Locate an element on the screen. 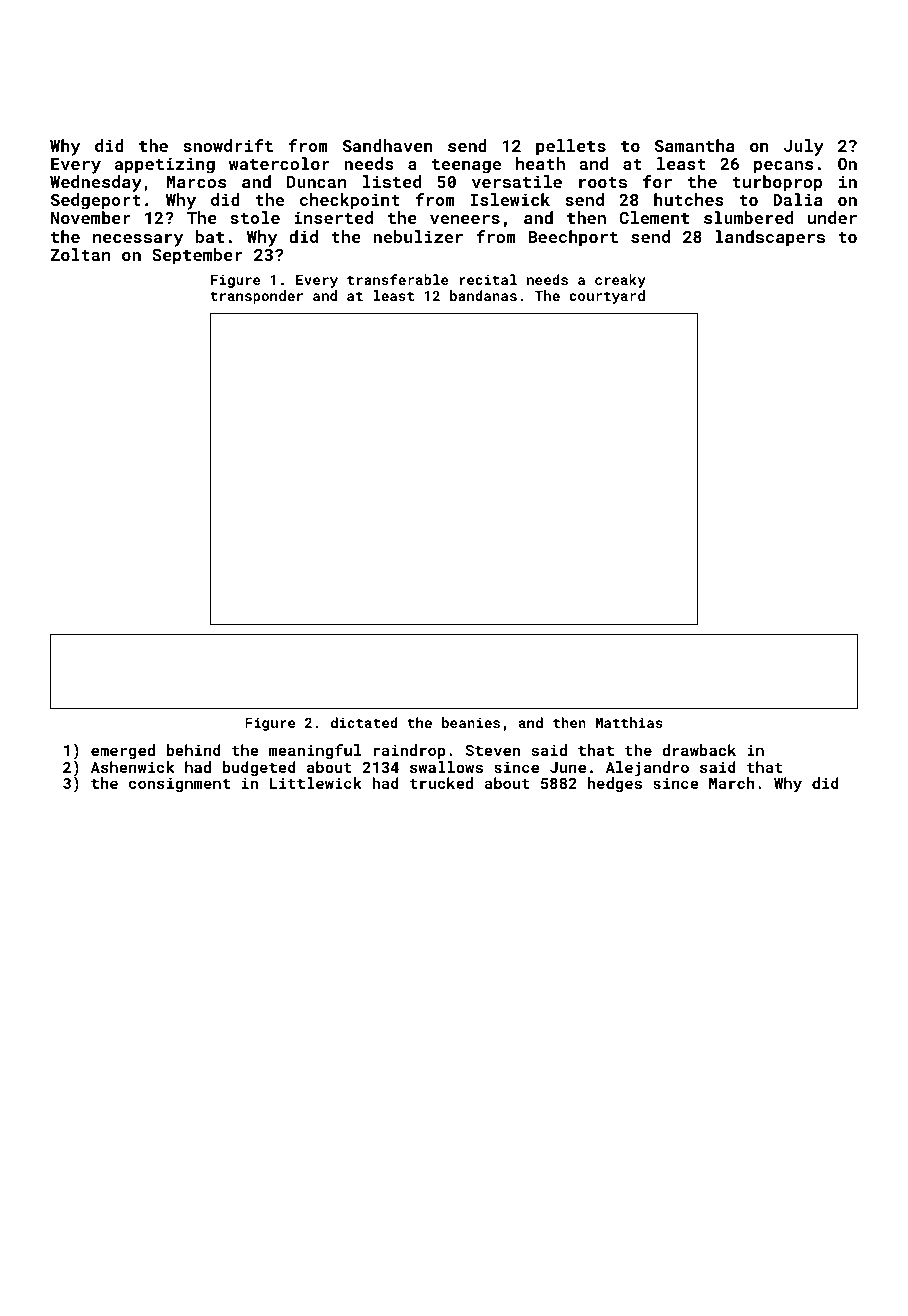  July is located at coordinates (804, 147).
